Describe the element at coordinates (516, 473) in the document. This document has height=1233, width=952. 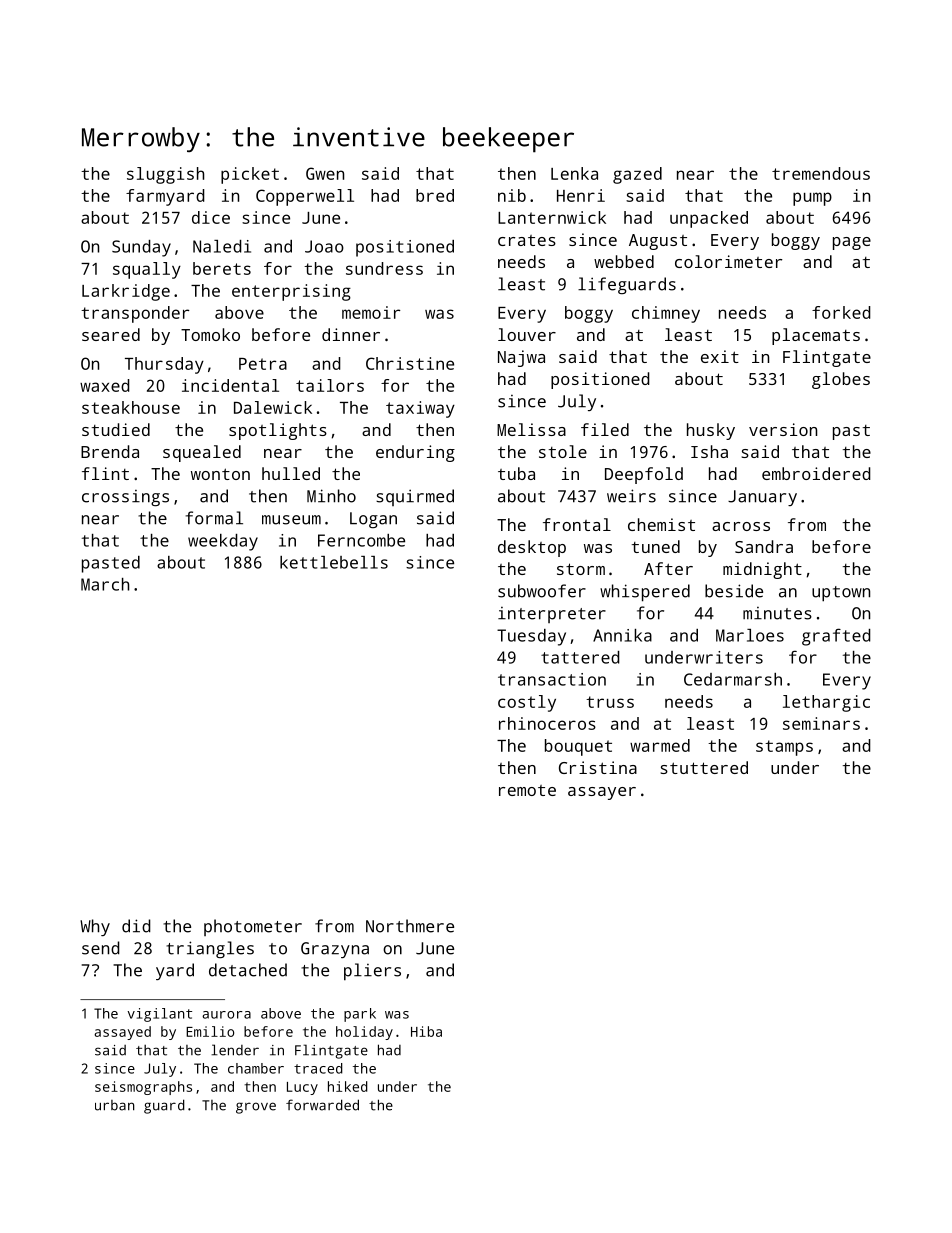
I see `tuba` at that location.
